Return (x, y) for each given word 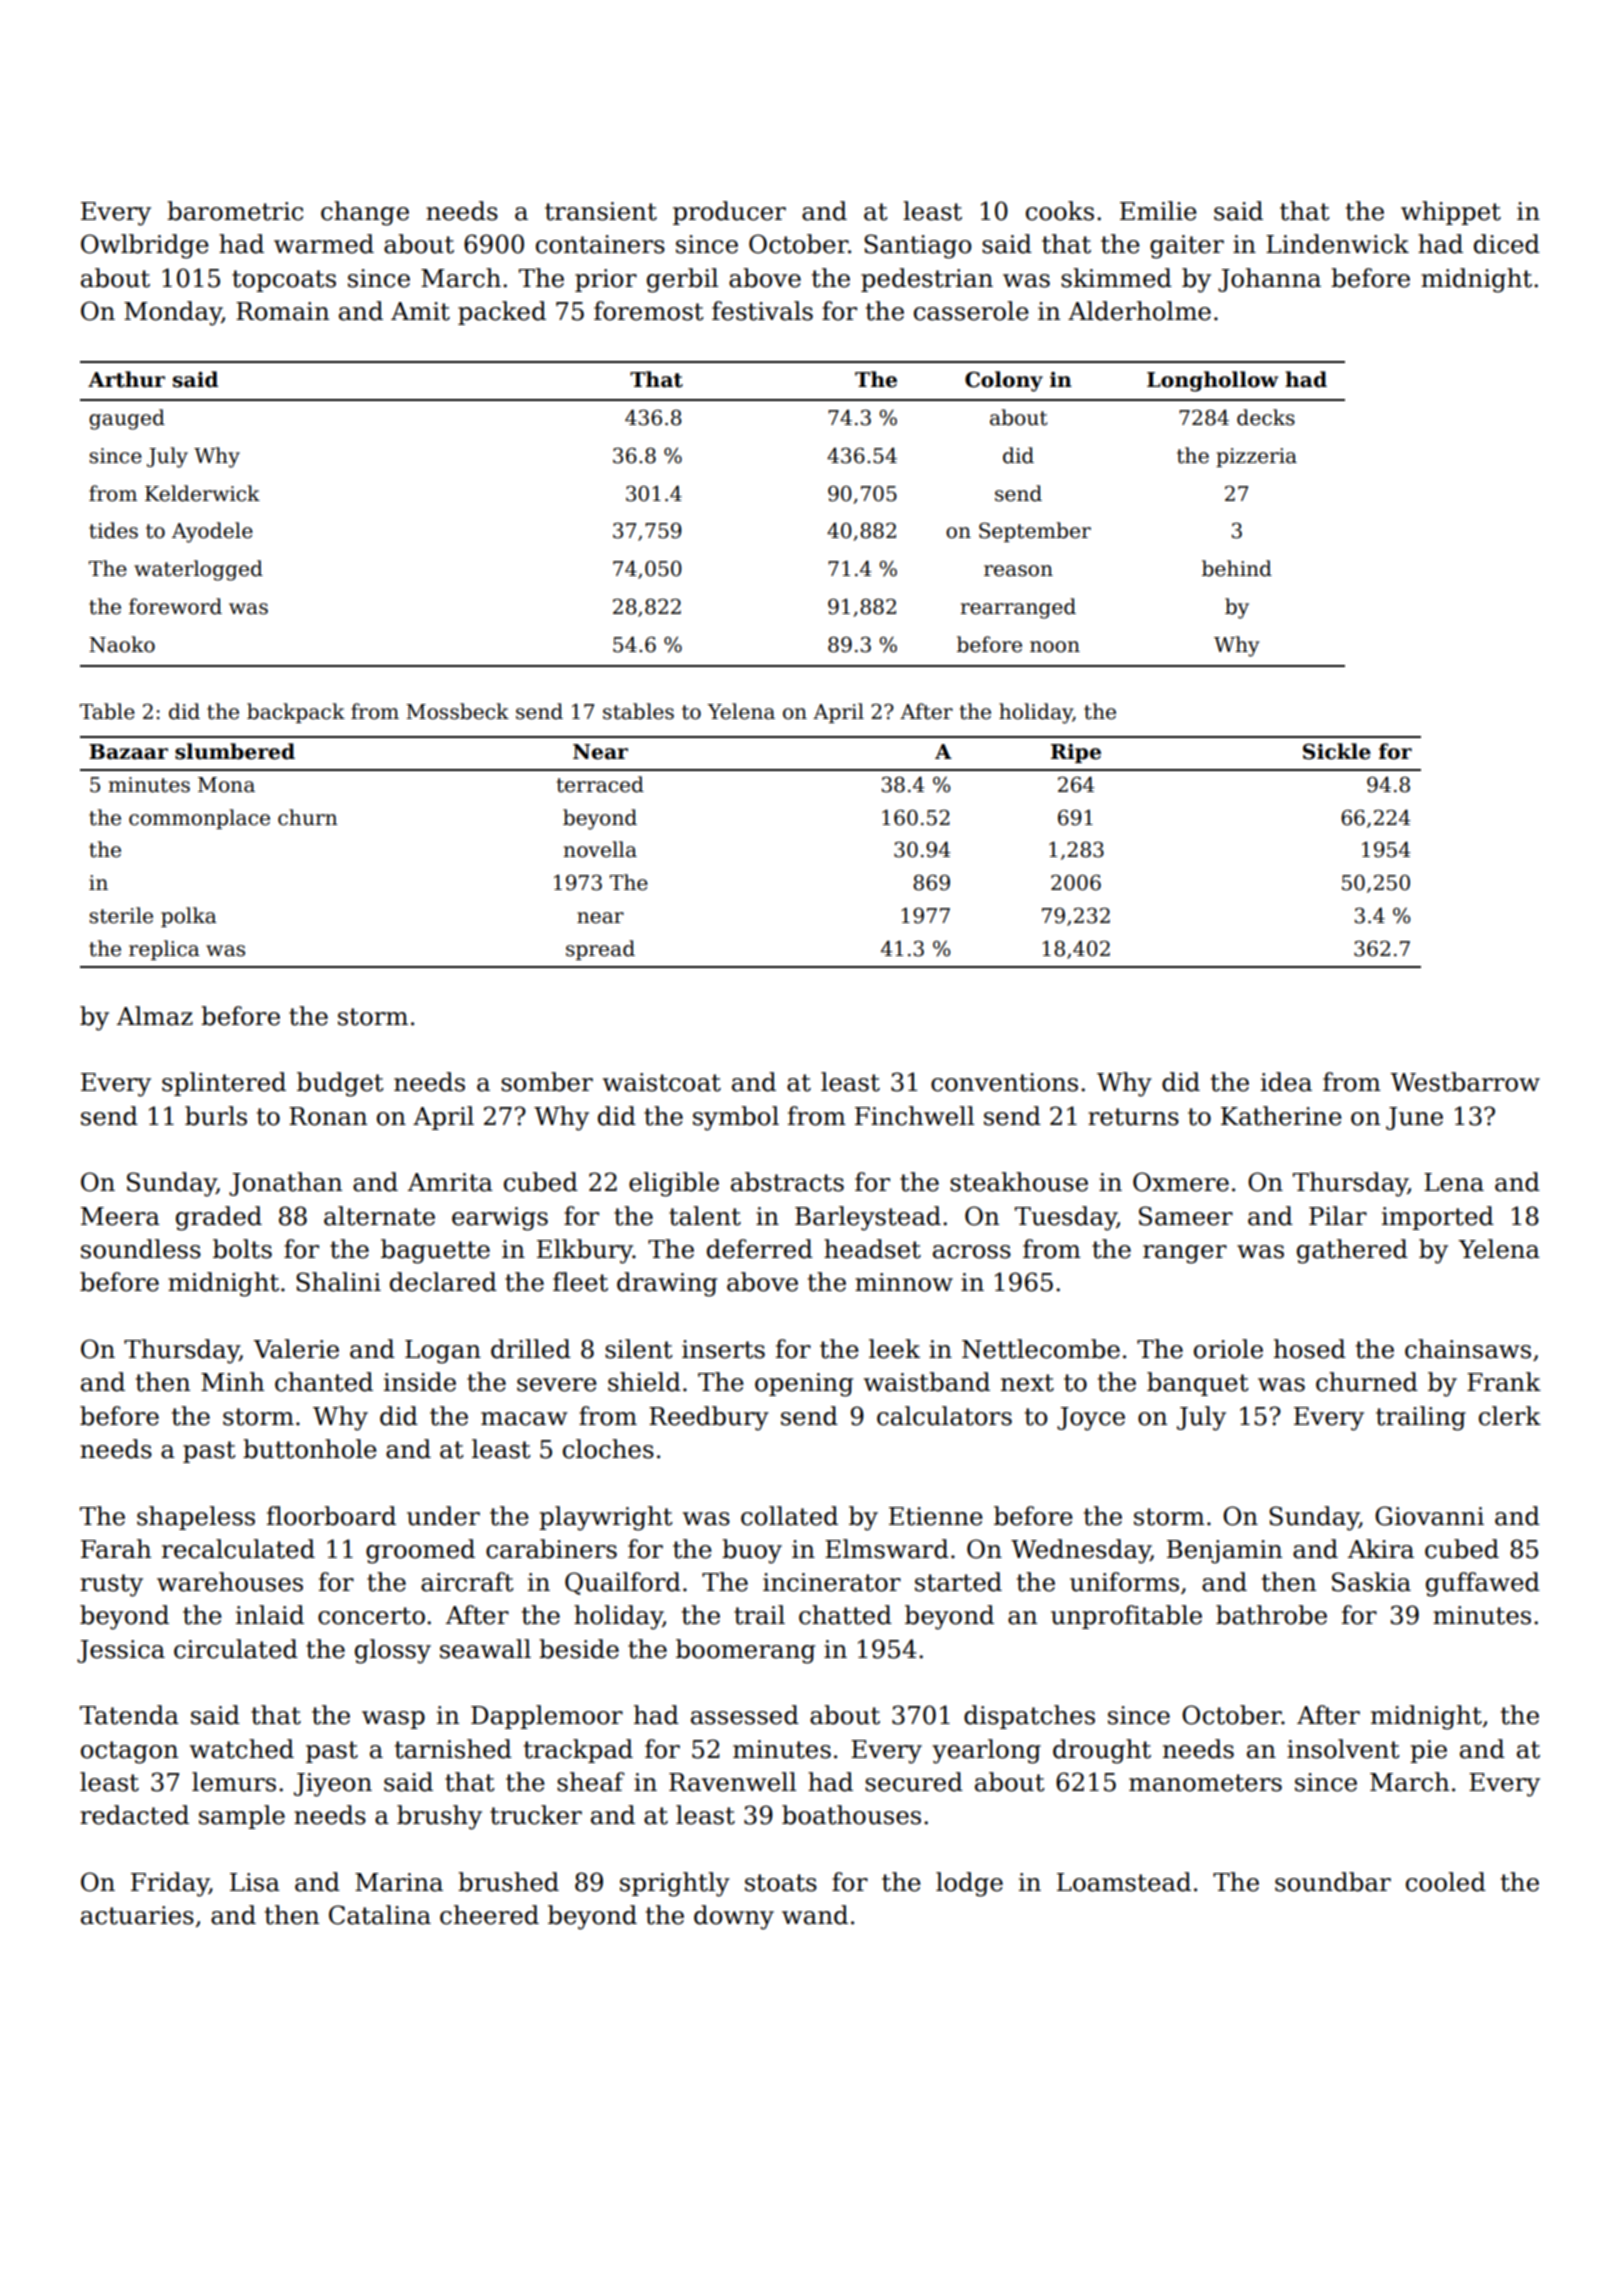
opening (804, 1385)
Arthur (126, 379)
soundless (141, 1249)
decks (1266, 417)
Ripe (1076, 753)
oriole (1228, 1349)
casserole (971, 311)
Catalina (380, 1915)
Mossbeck (457, 711)
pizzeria (1256, 457)
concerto (371, 1616)
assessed (745, 1715)
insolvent (1343, 1749)
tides (113, 530)
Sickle (1337, 751)
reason (1018, 571)
